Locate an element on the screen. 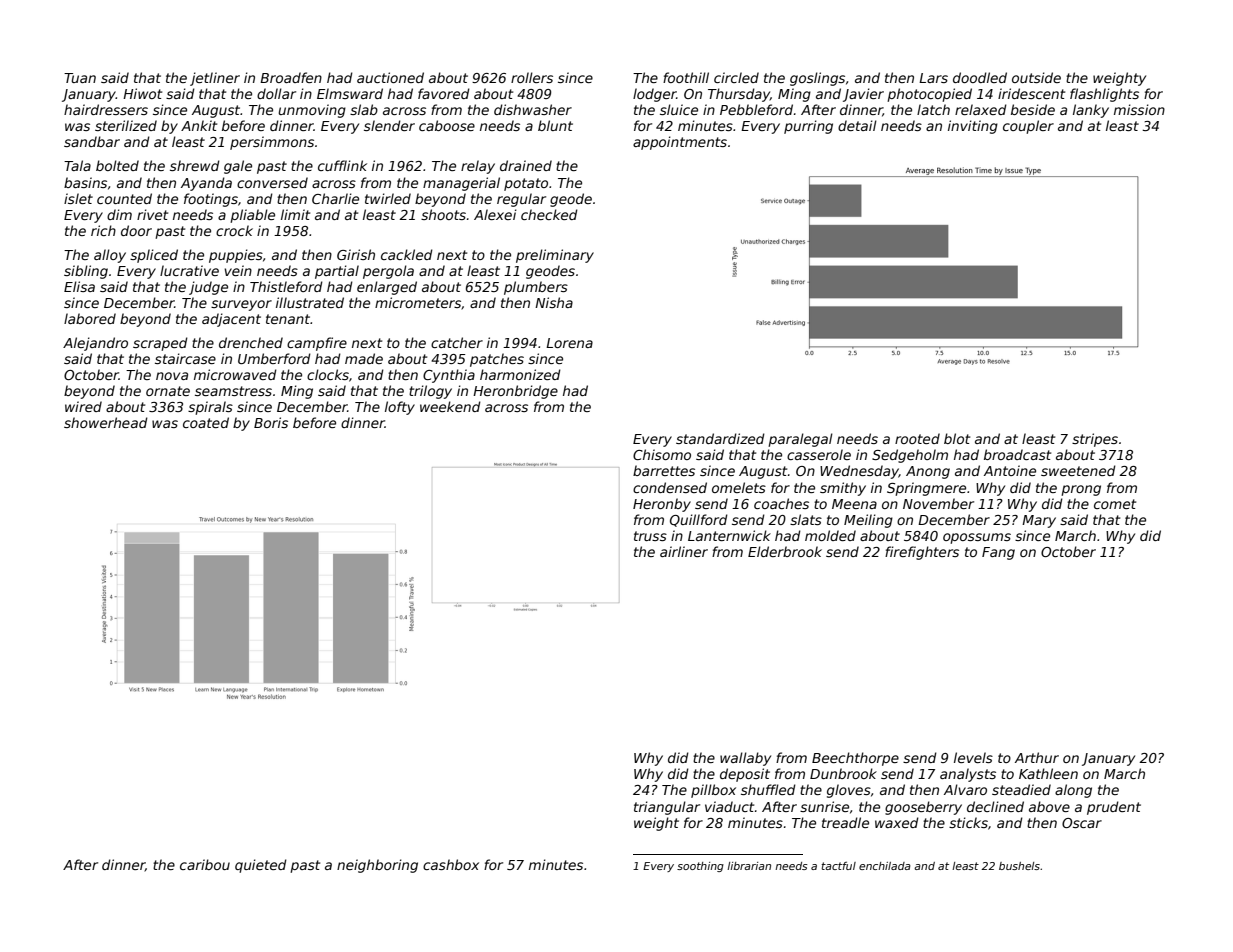  comet is located at coordinates (1115, 504).
